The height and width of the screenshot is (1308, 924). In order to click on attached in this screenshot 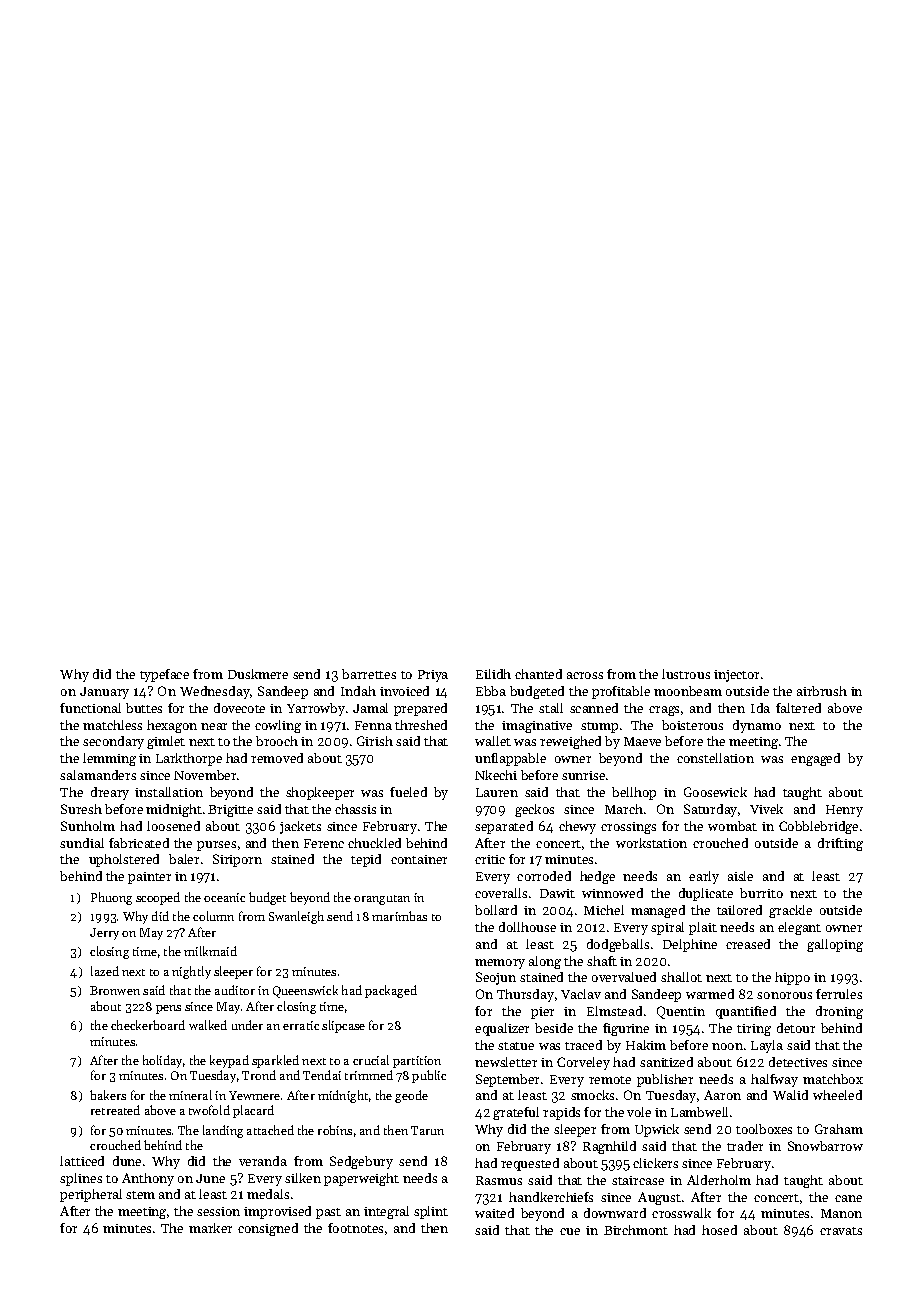, I will do `click(270, 1130)`.
